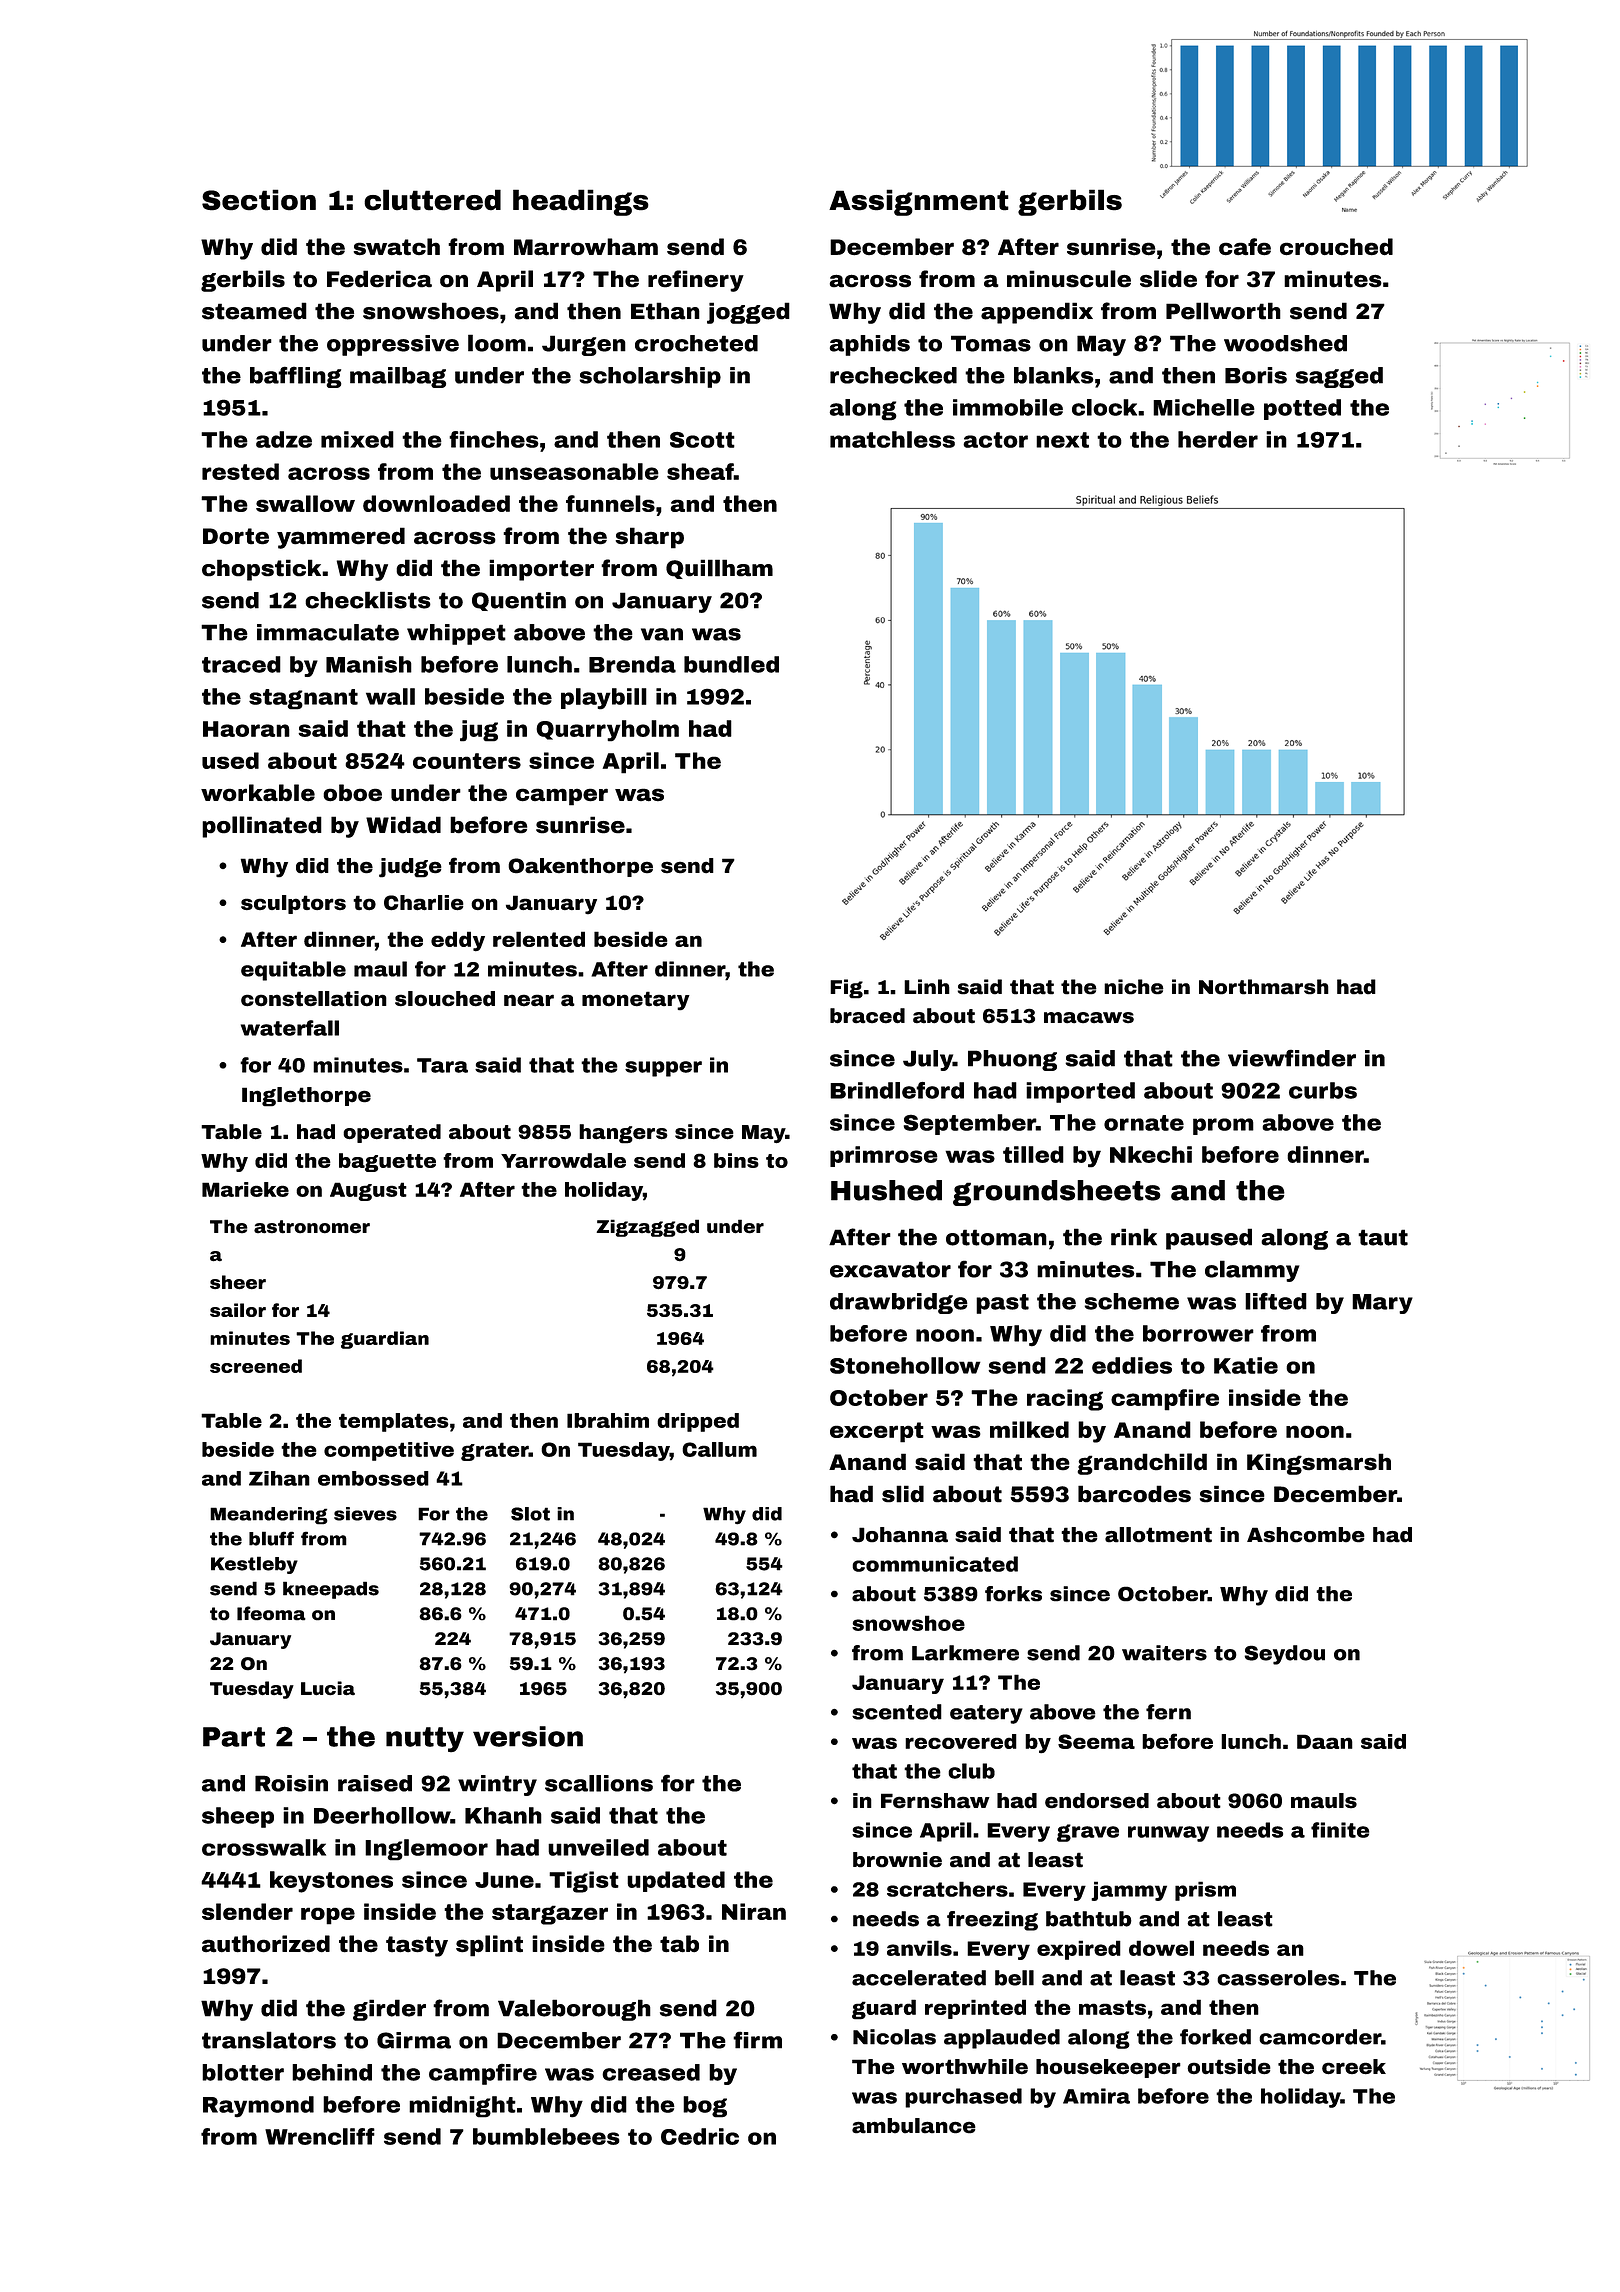  Describe the element at coordinates (1168, 1834) in the screenshot. I see `runway` at that location.
